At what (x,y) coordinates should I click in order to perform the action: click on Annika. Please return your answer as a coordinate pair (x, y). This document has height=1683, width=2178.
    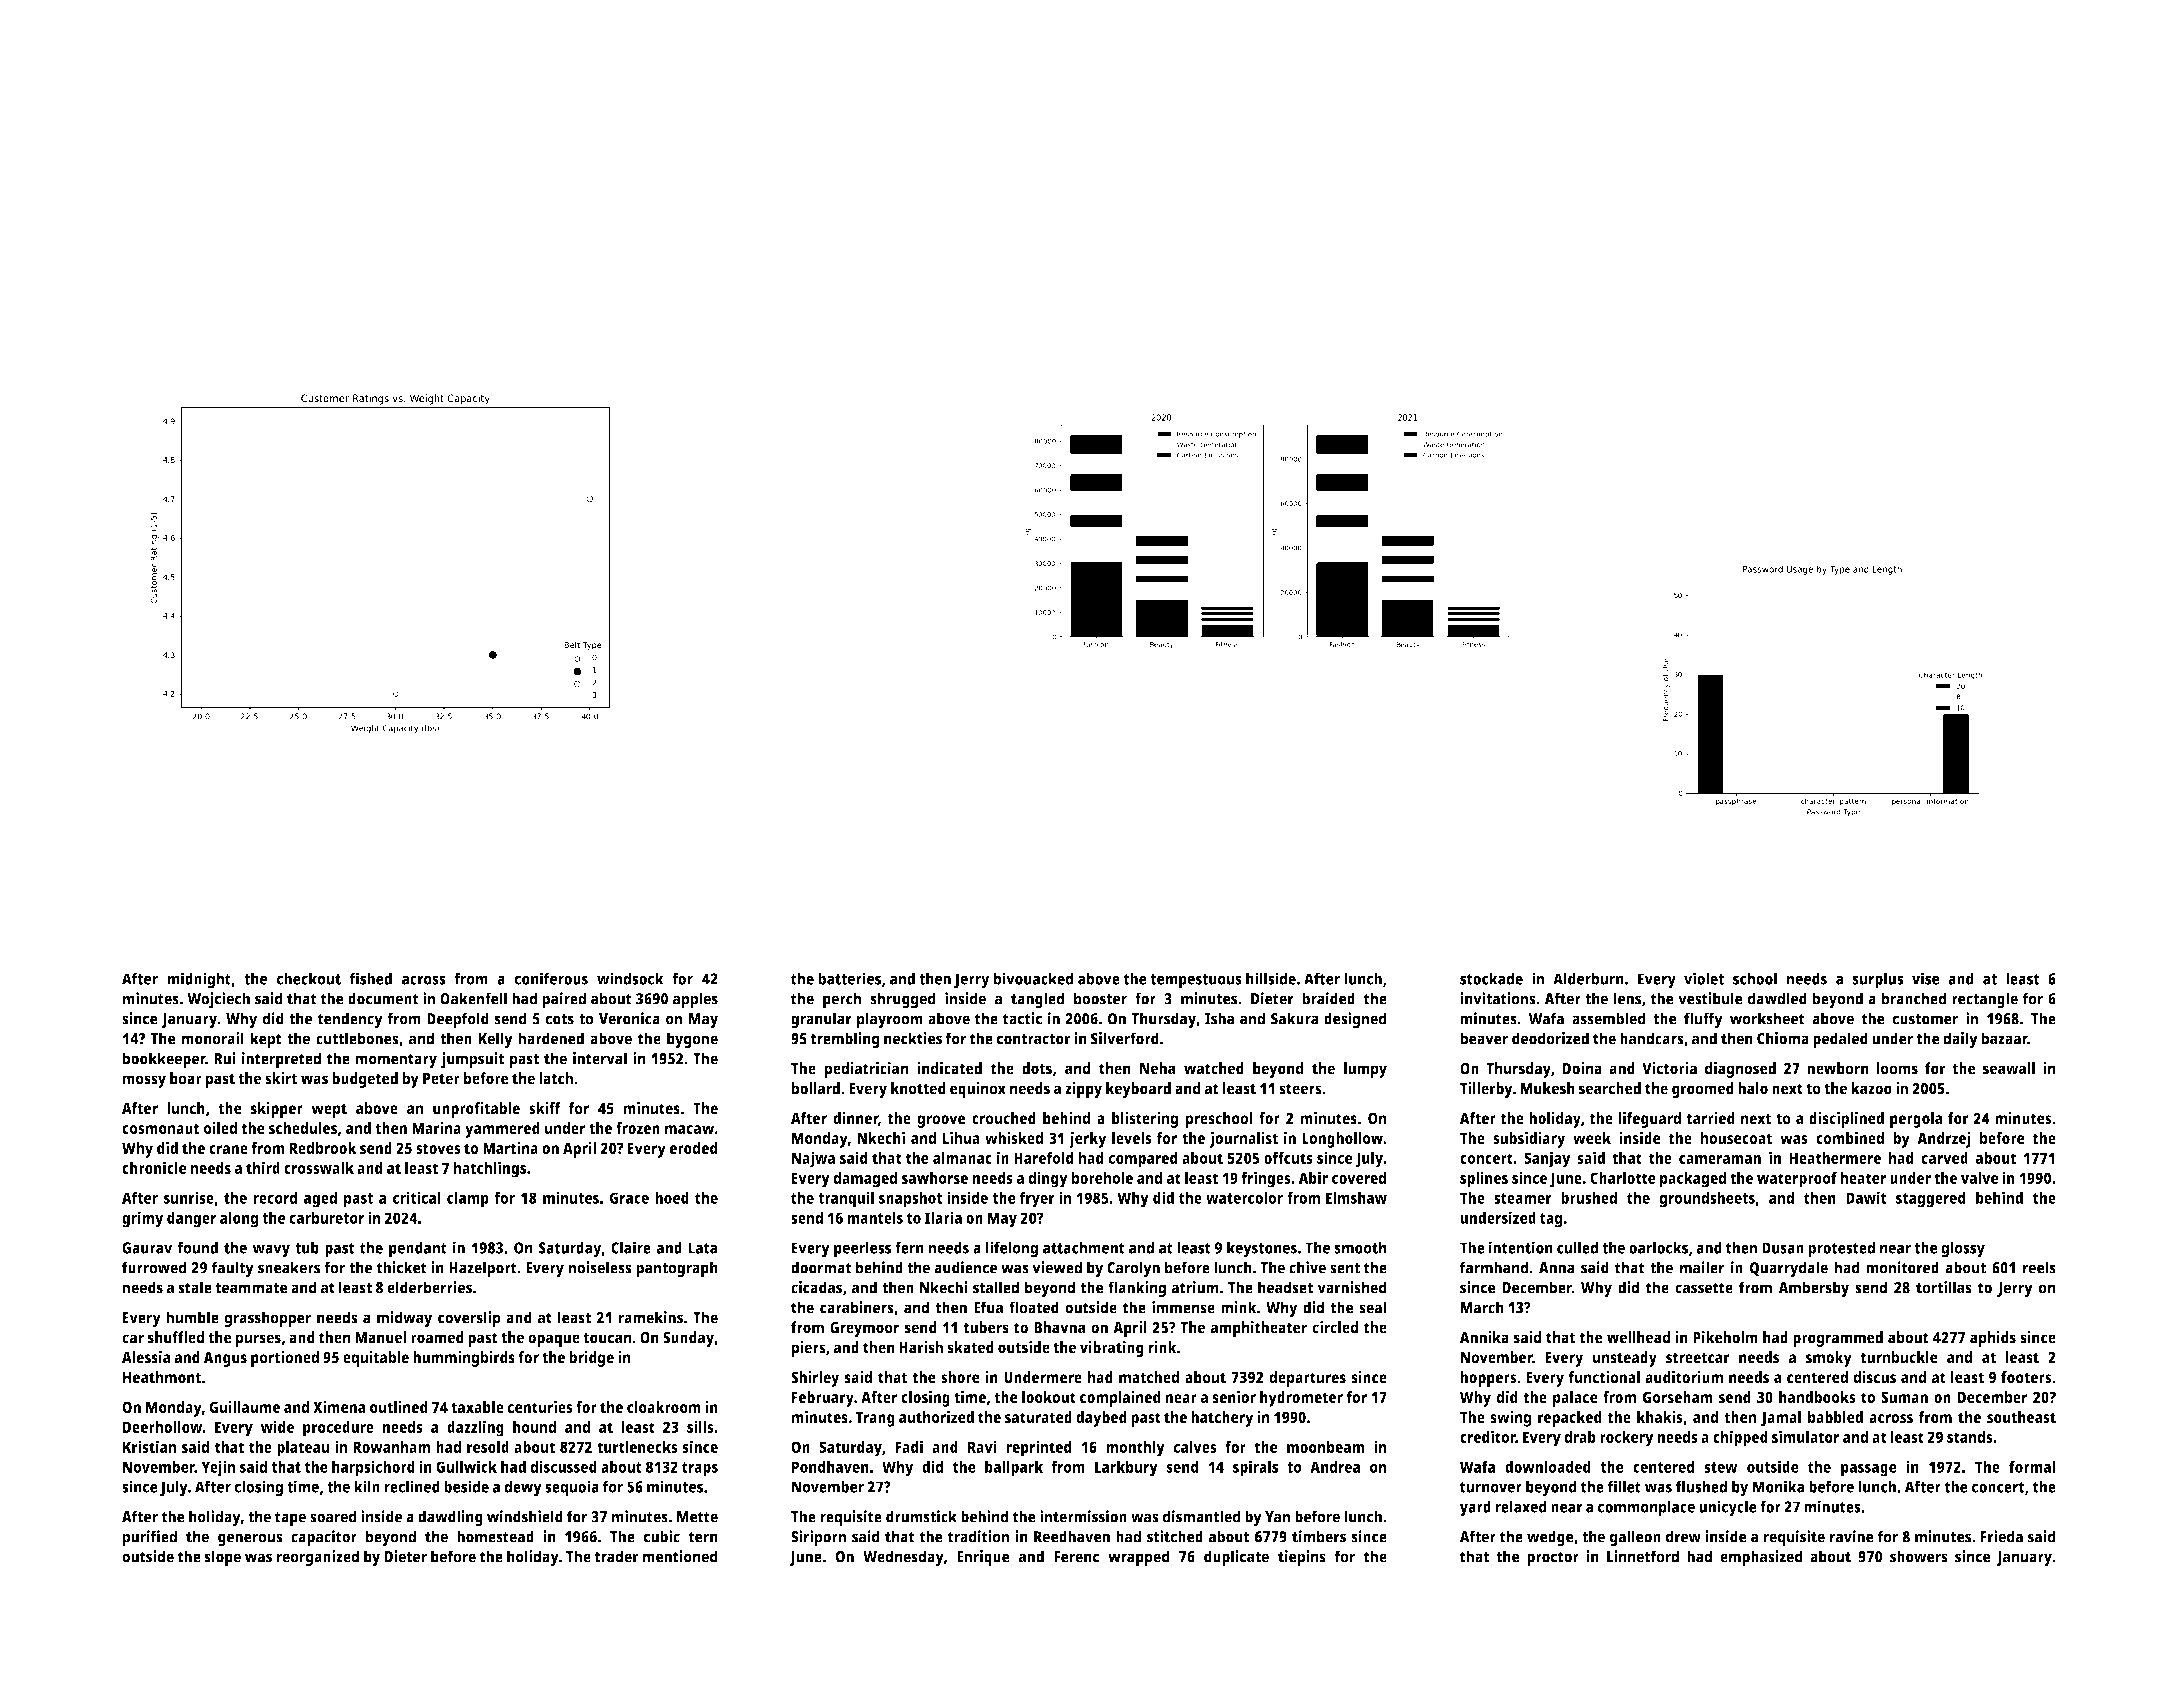
    Looking at the image, I should click on (1484, 1337).
